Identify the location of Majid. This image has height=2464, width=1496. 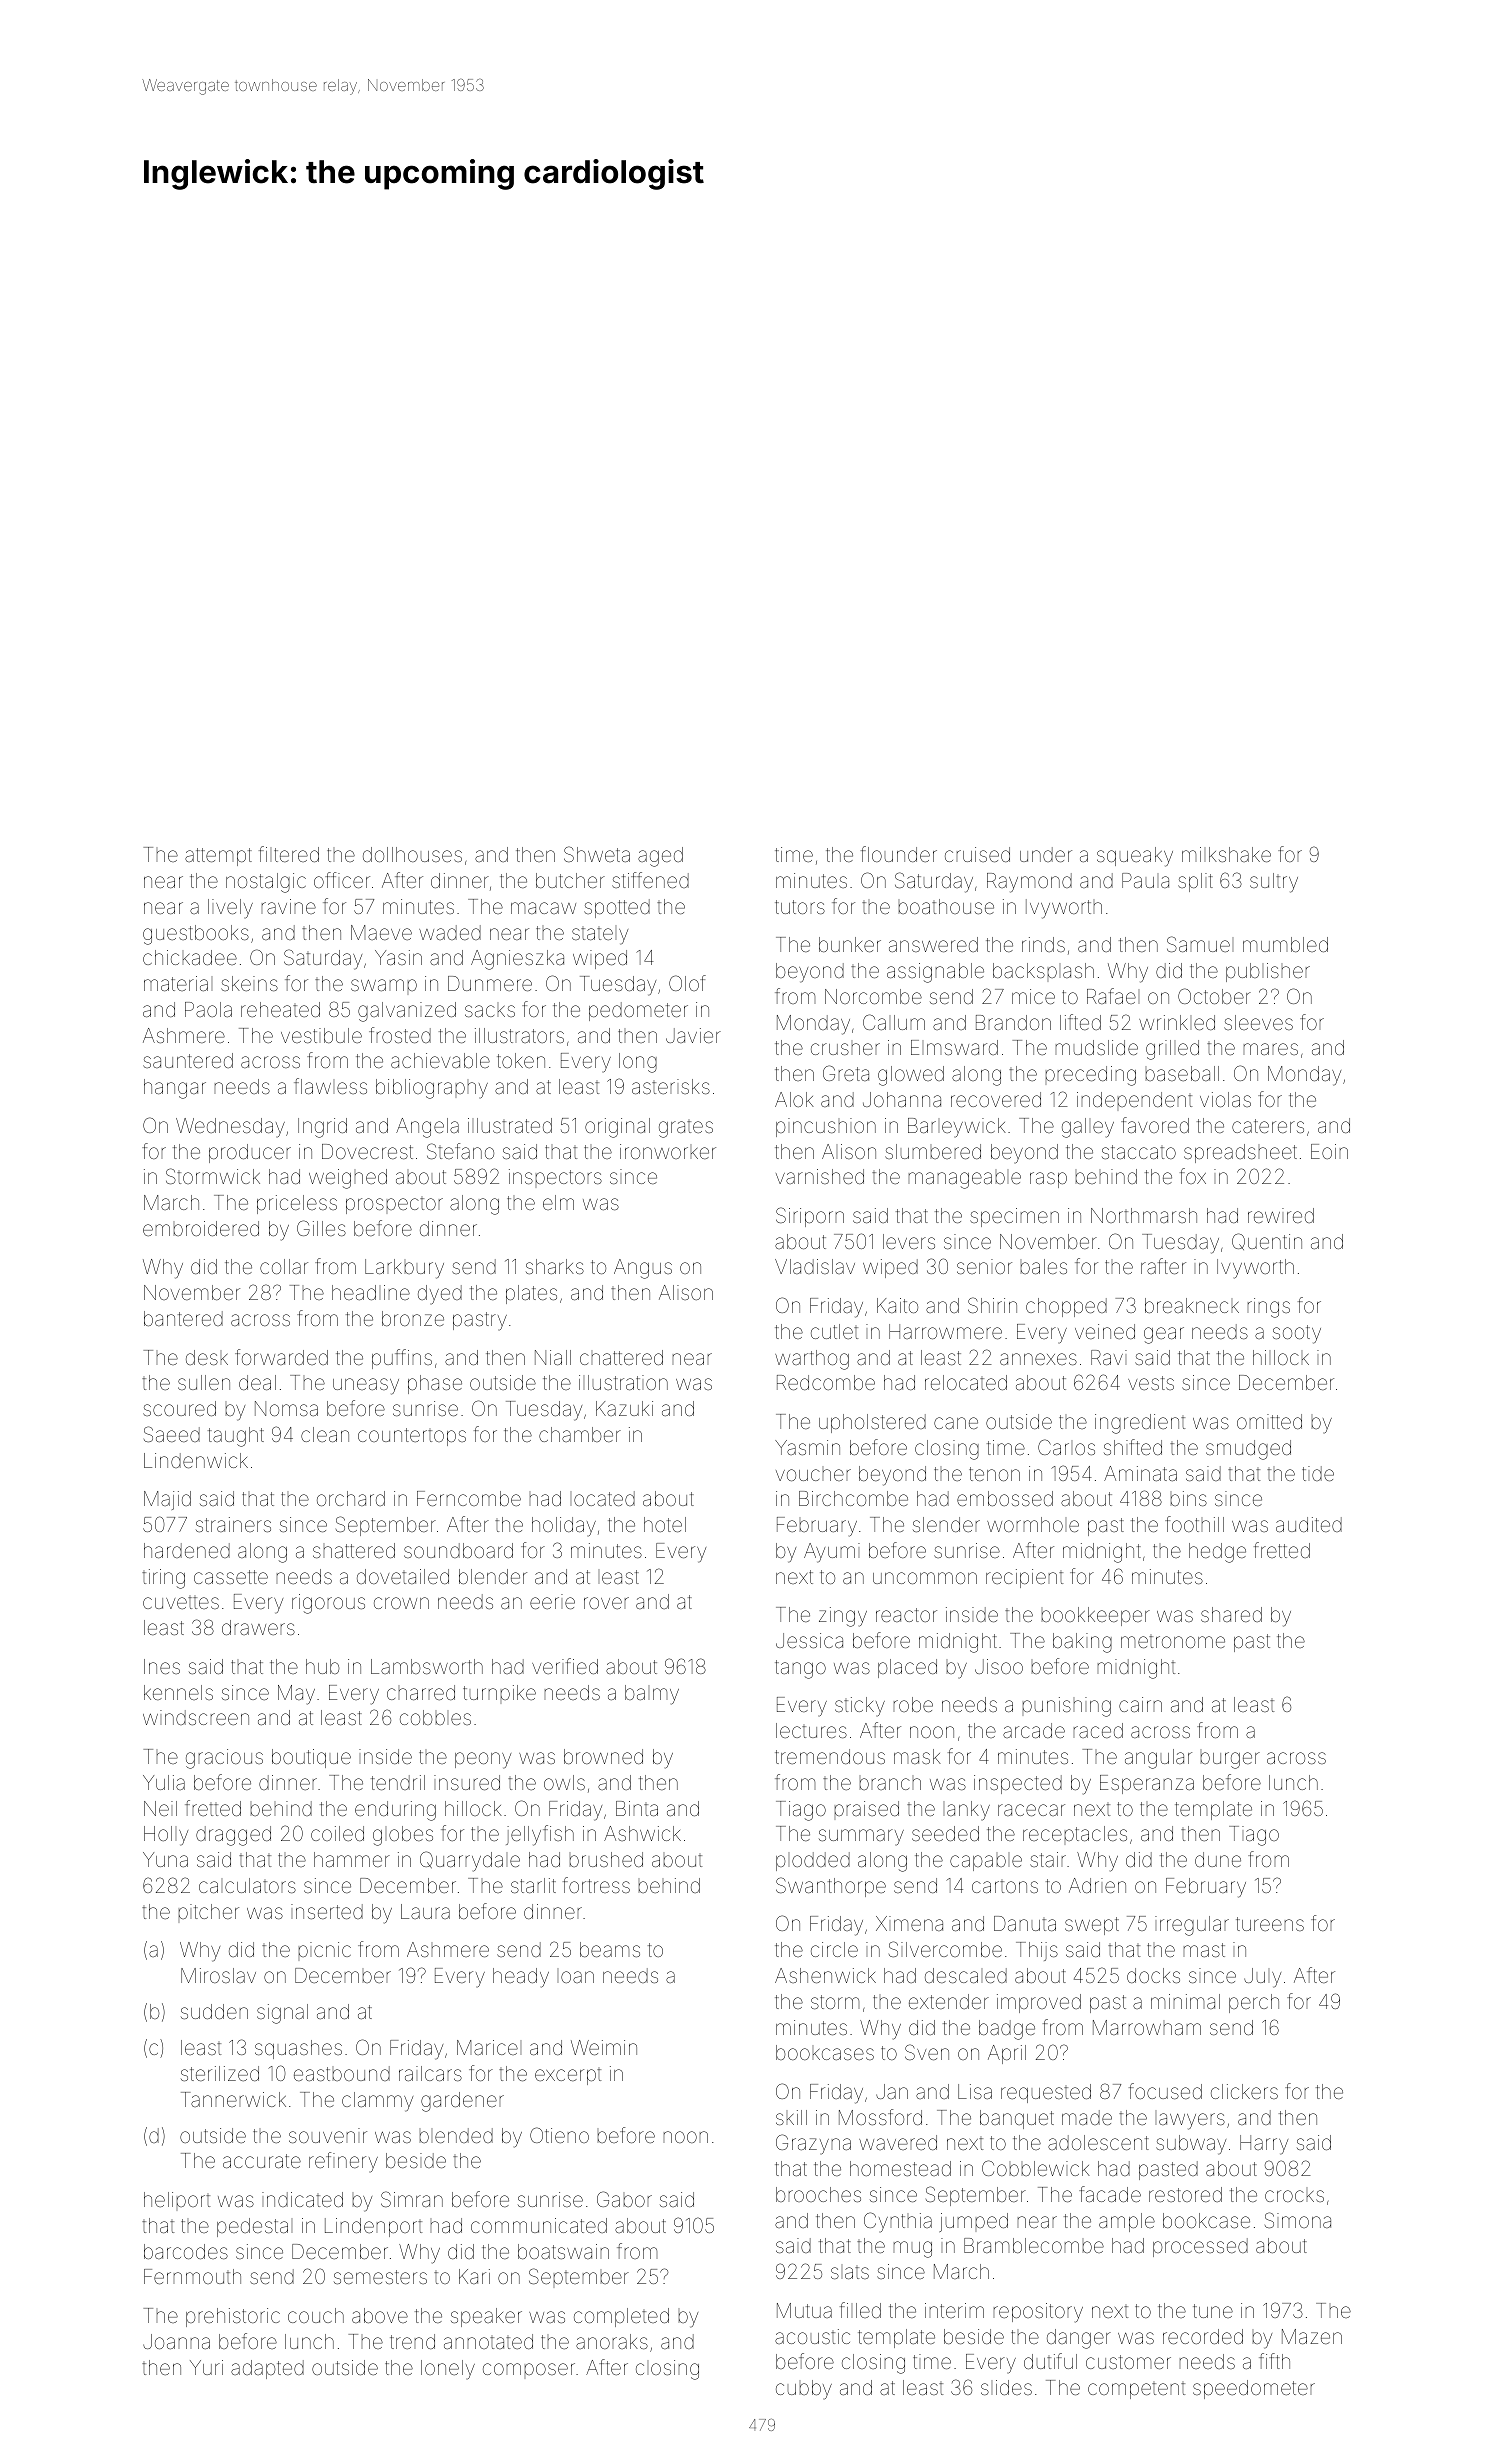
(167, 1500).
